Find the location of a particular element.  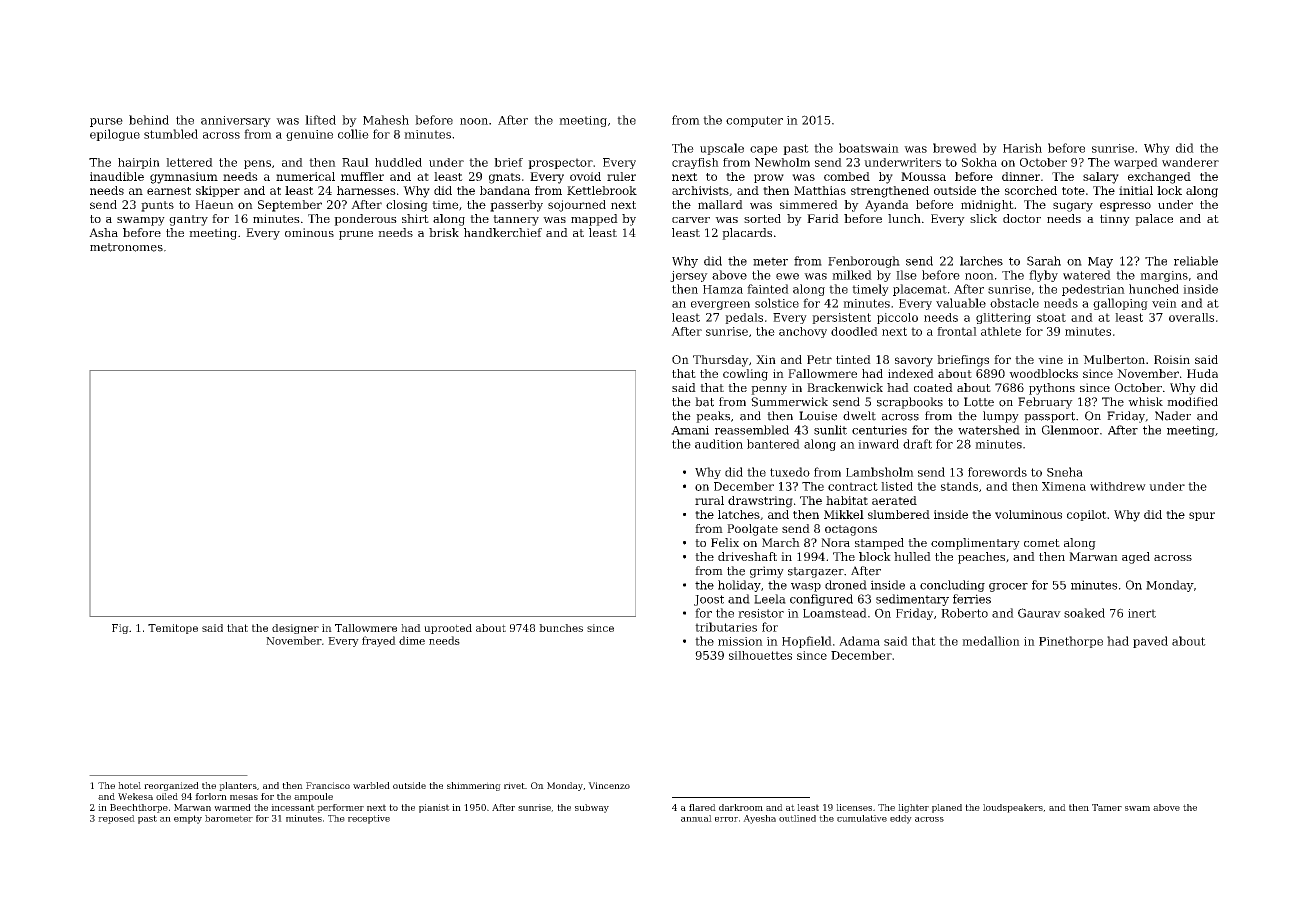

bat is located at coordinates (704, 402).
